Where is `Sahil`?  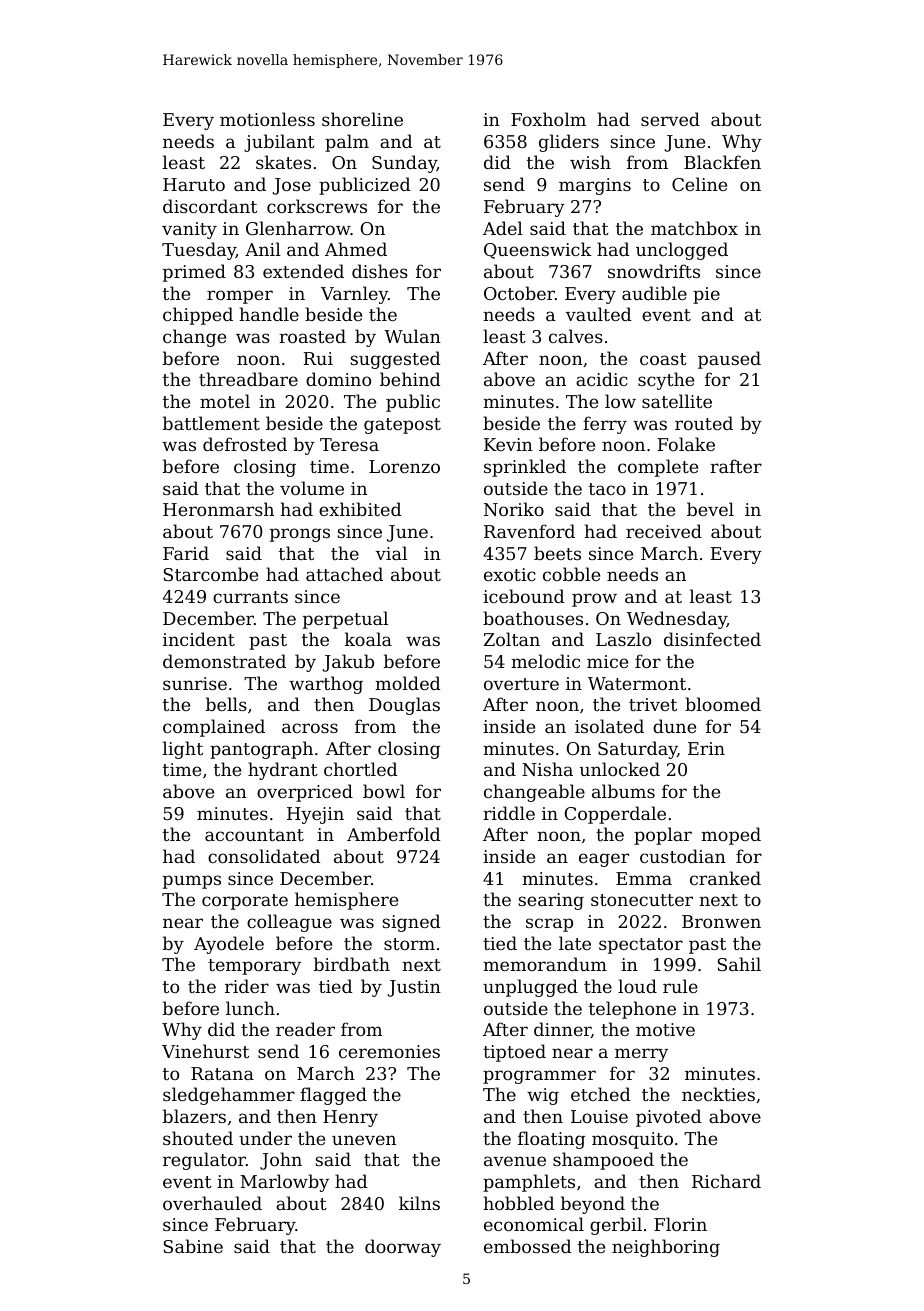
Sahil is located at coordinates (739, 964).
